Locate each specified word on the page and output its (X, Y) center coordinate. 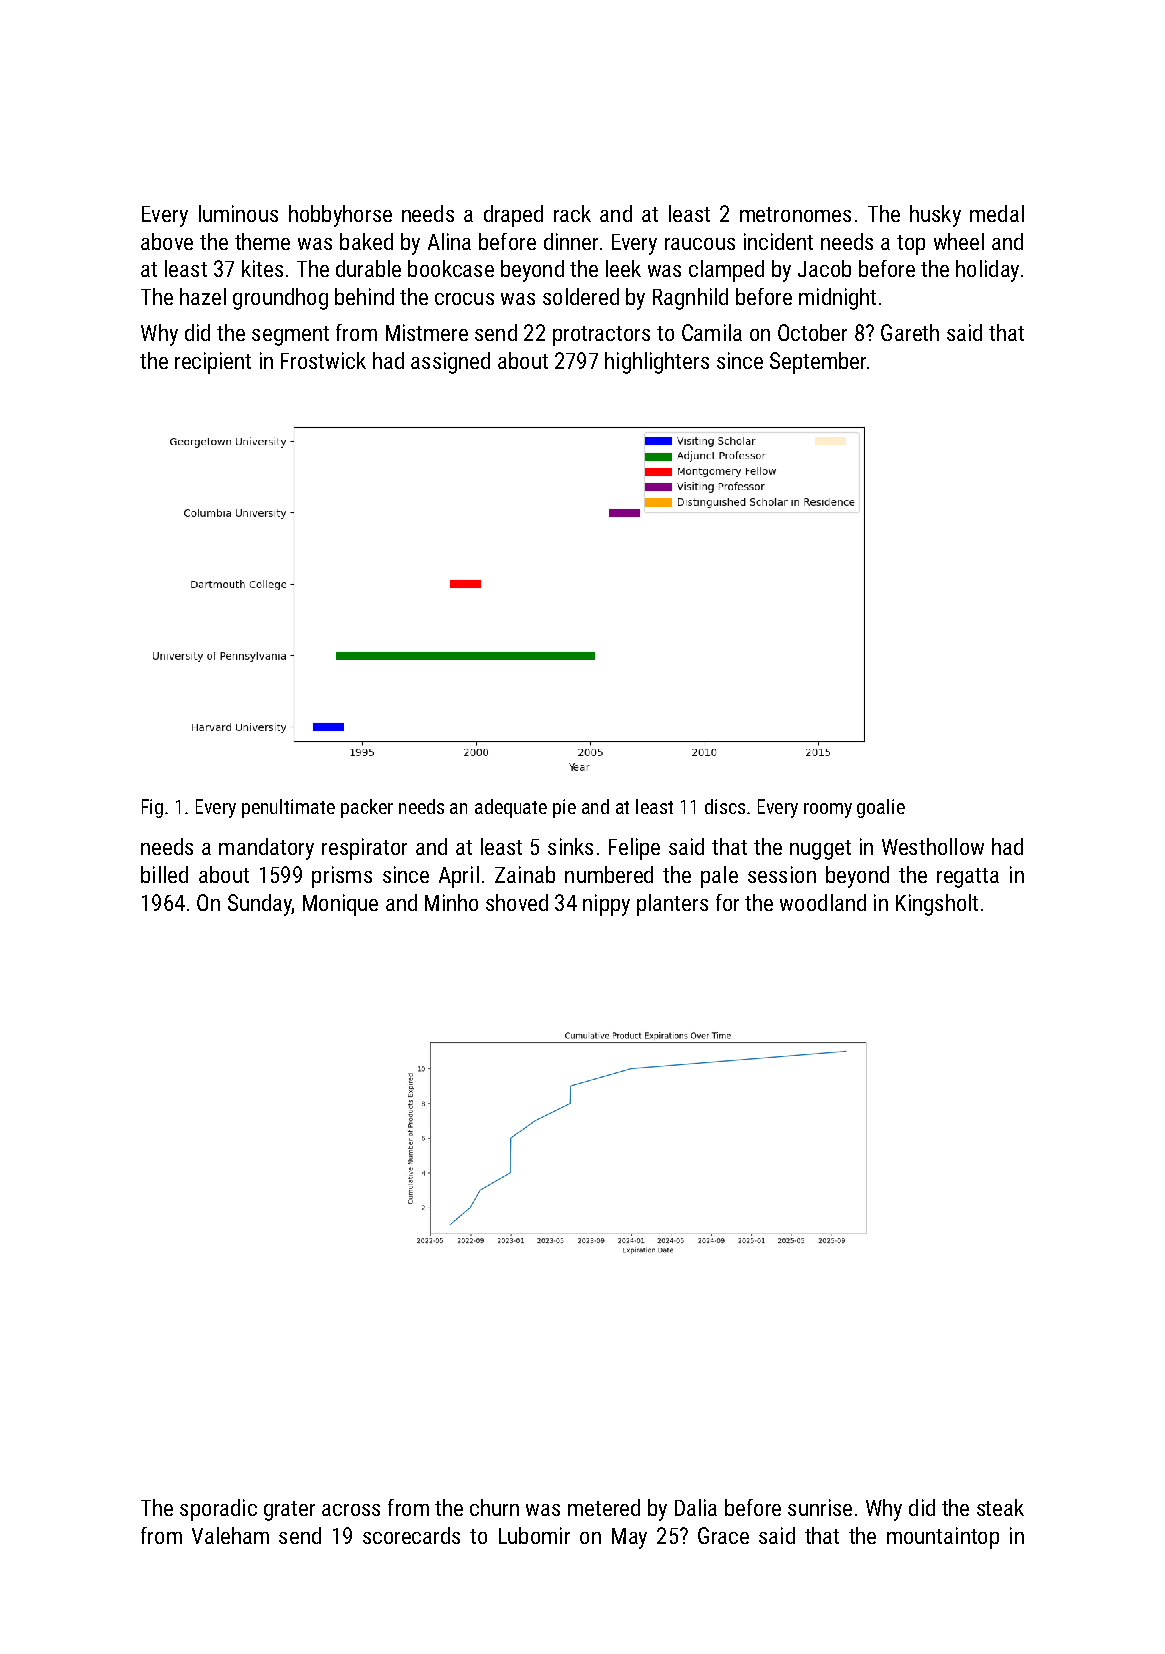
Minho (451, 902)
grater (289, 1511)
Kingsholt (937, 905)
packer (367, 808)
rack (572, 213)
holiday (987, 271)
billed (164, 874)
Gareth (910, 332)
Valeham (230, 1535)
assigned (450, 363)
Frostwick (323, 360)
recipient (213, 363)
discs (725, 806)
